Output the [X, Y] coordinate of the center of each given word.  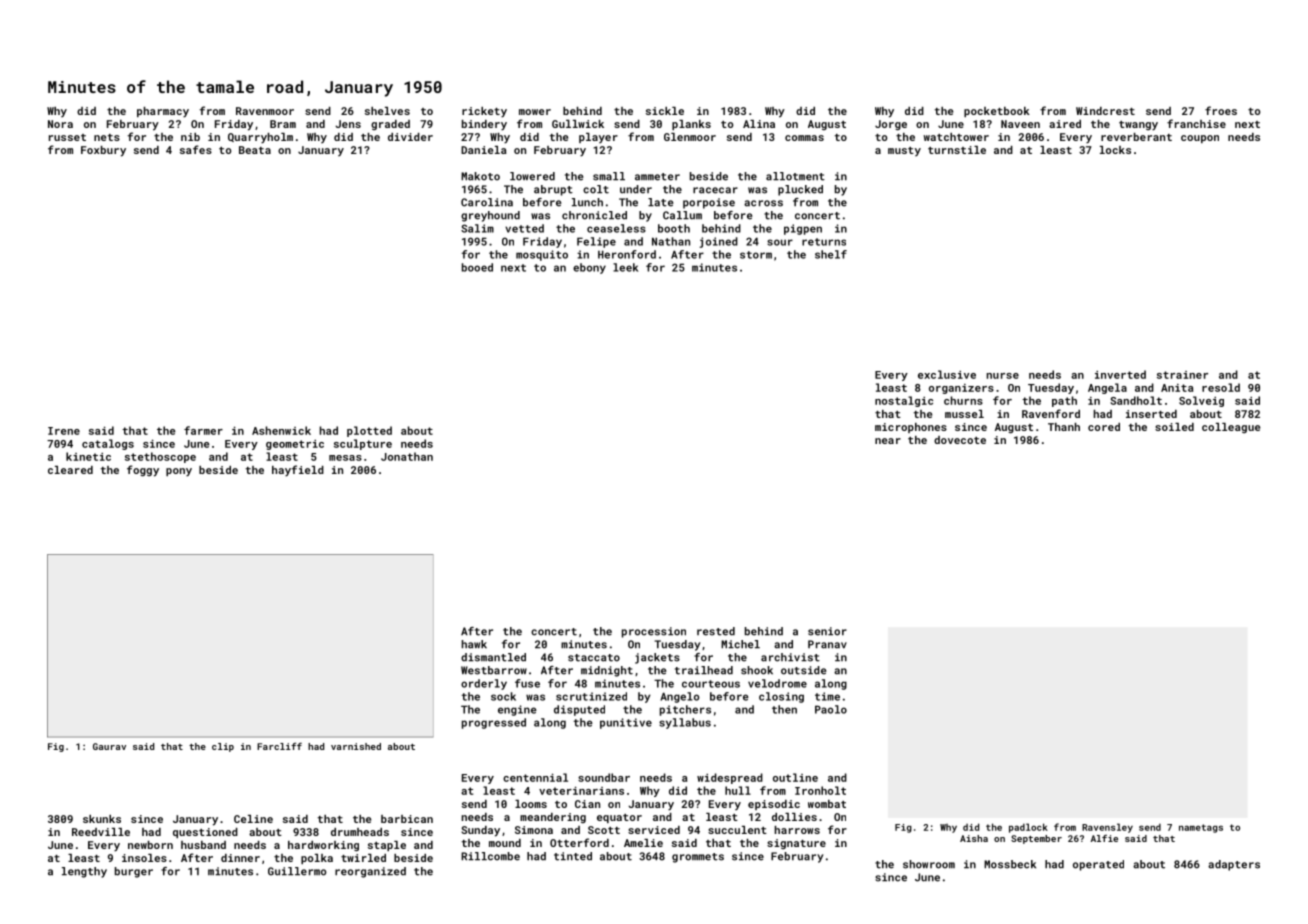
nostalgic [904, 401]
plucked [800, 190]
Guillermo [297, 871]
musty [904, 151]
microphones [911, 428]
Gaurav [109, 746]
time [827, 696]
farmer [203, 430]
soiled [1174, 427]
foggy [143, 471]
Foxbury [103, 151]
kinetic [88, 456]
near [888, 441]
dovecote [960, 440]
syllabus [685, 723]
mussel [964, 414]
